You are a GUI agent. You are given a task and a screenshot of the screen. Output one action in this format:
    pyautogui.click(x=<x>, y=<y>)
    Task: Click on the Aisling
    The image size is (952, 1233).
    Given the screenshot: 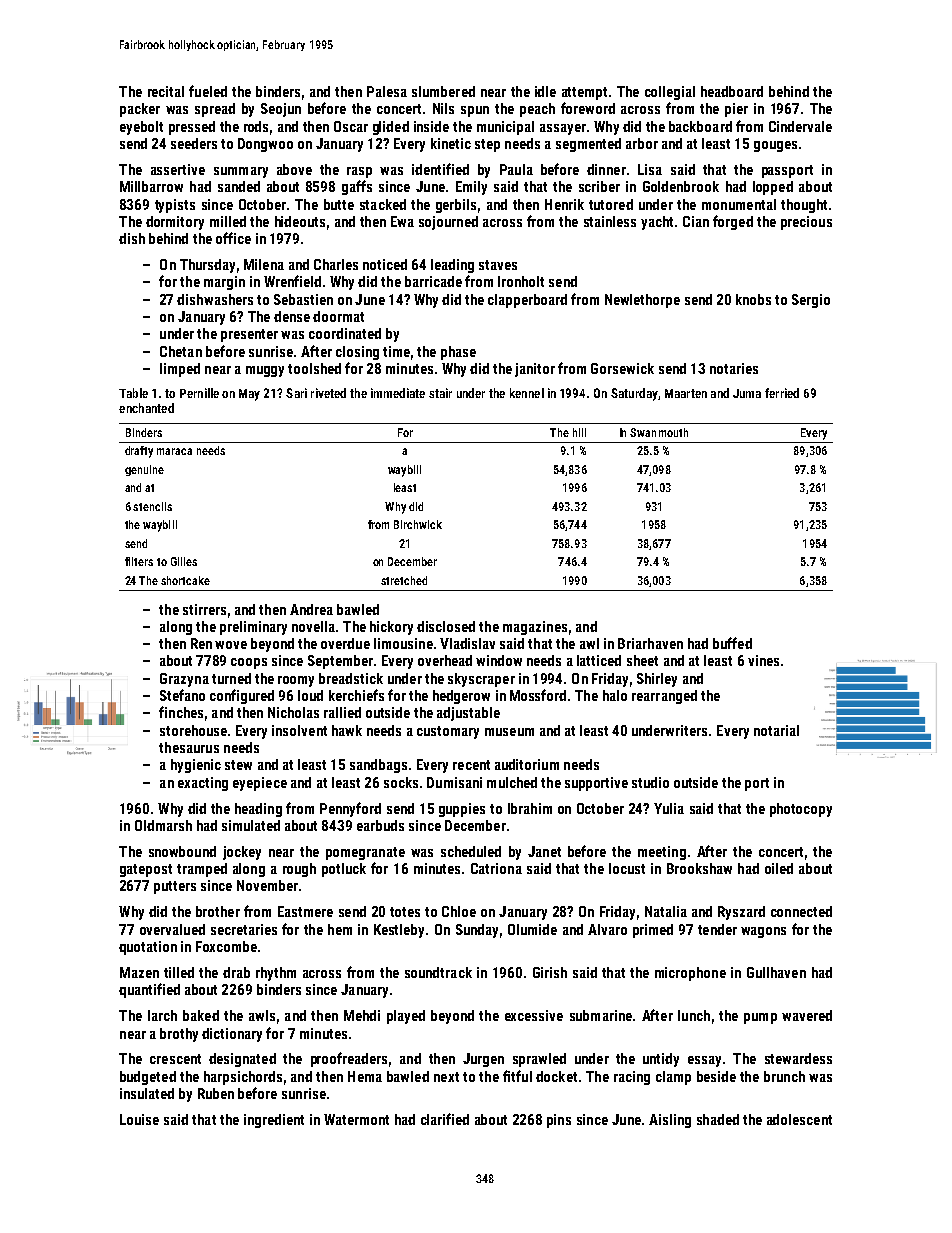 What is the action you would take?
    pyautogui.click(x=670, y=1121)
